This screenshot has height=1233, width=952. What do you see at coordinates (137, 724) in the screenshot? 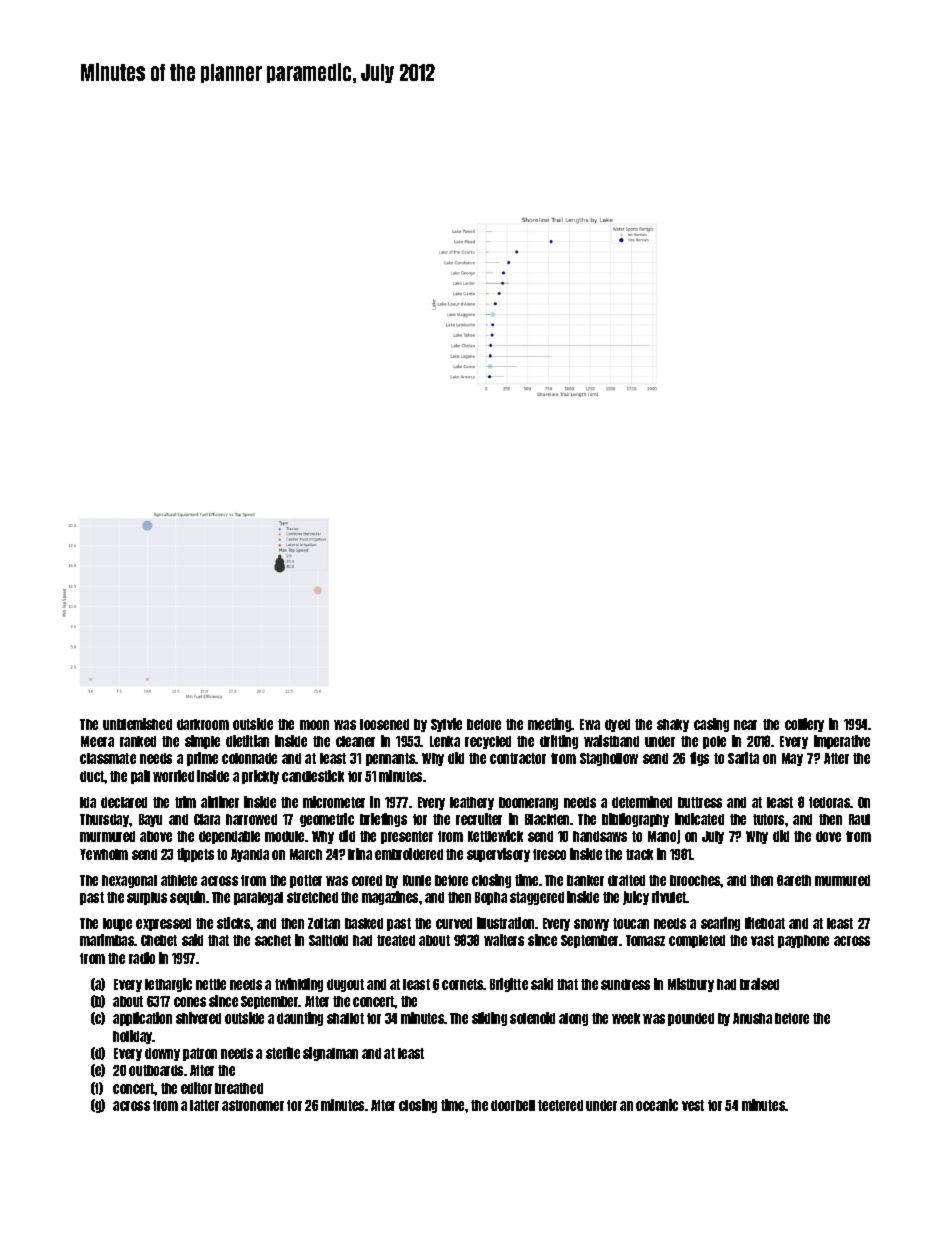
I see `unblemished` at bounding box center [137, 724].
